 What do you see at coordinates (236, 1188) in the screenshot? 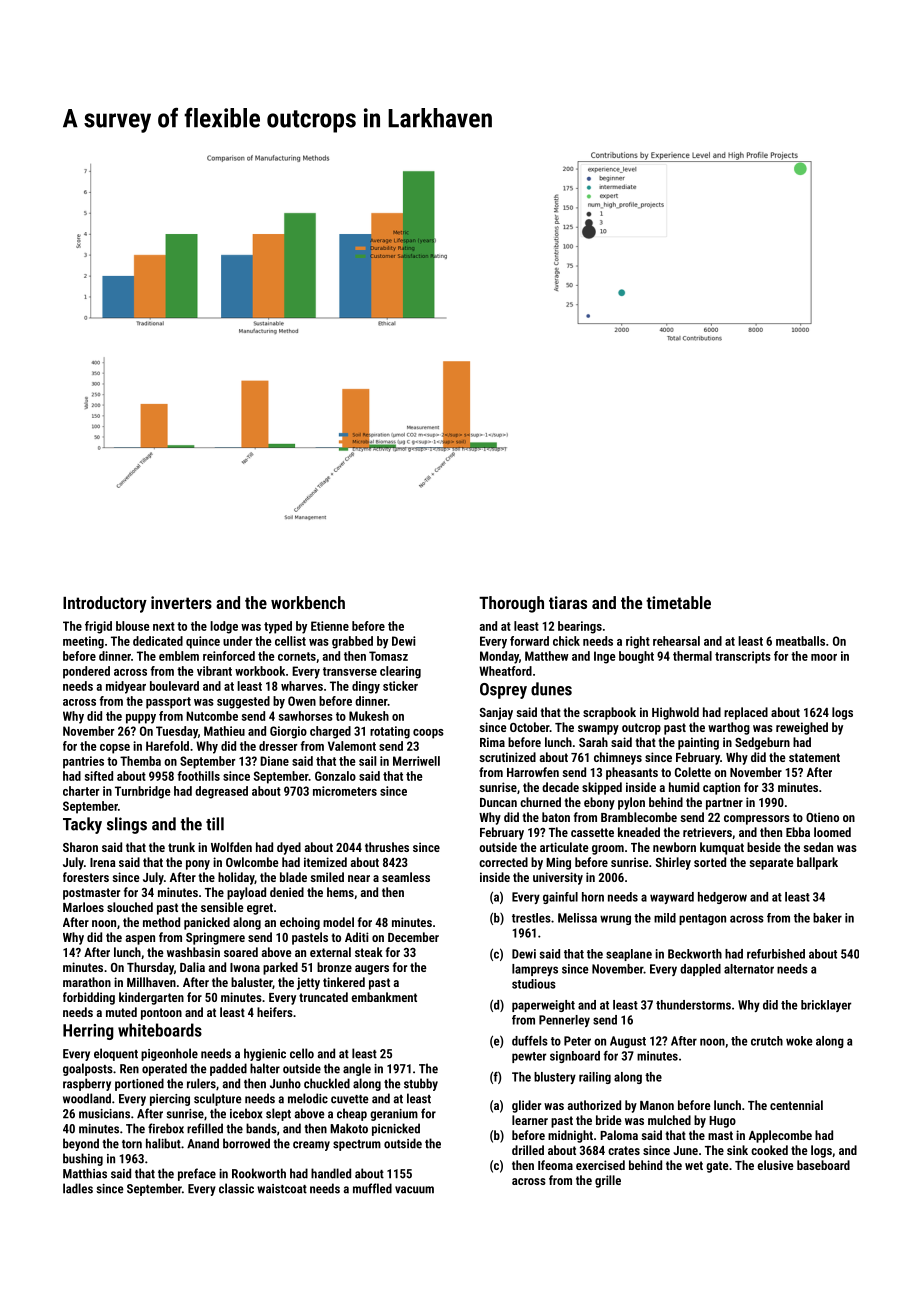
I see `classic` at bounding box center [236, 1188].
